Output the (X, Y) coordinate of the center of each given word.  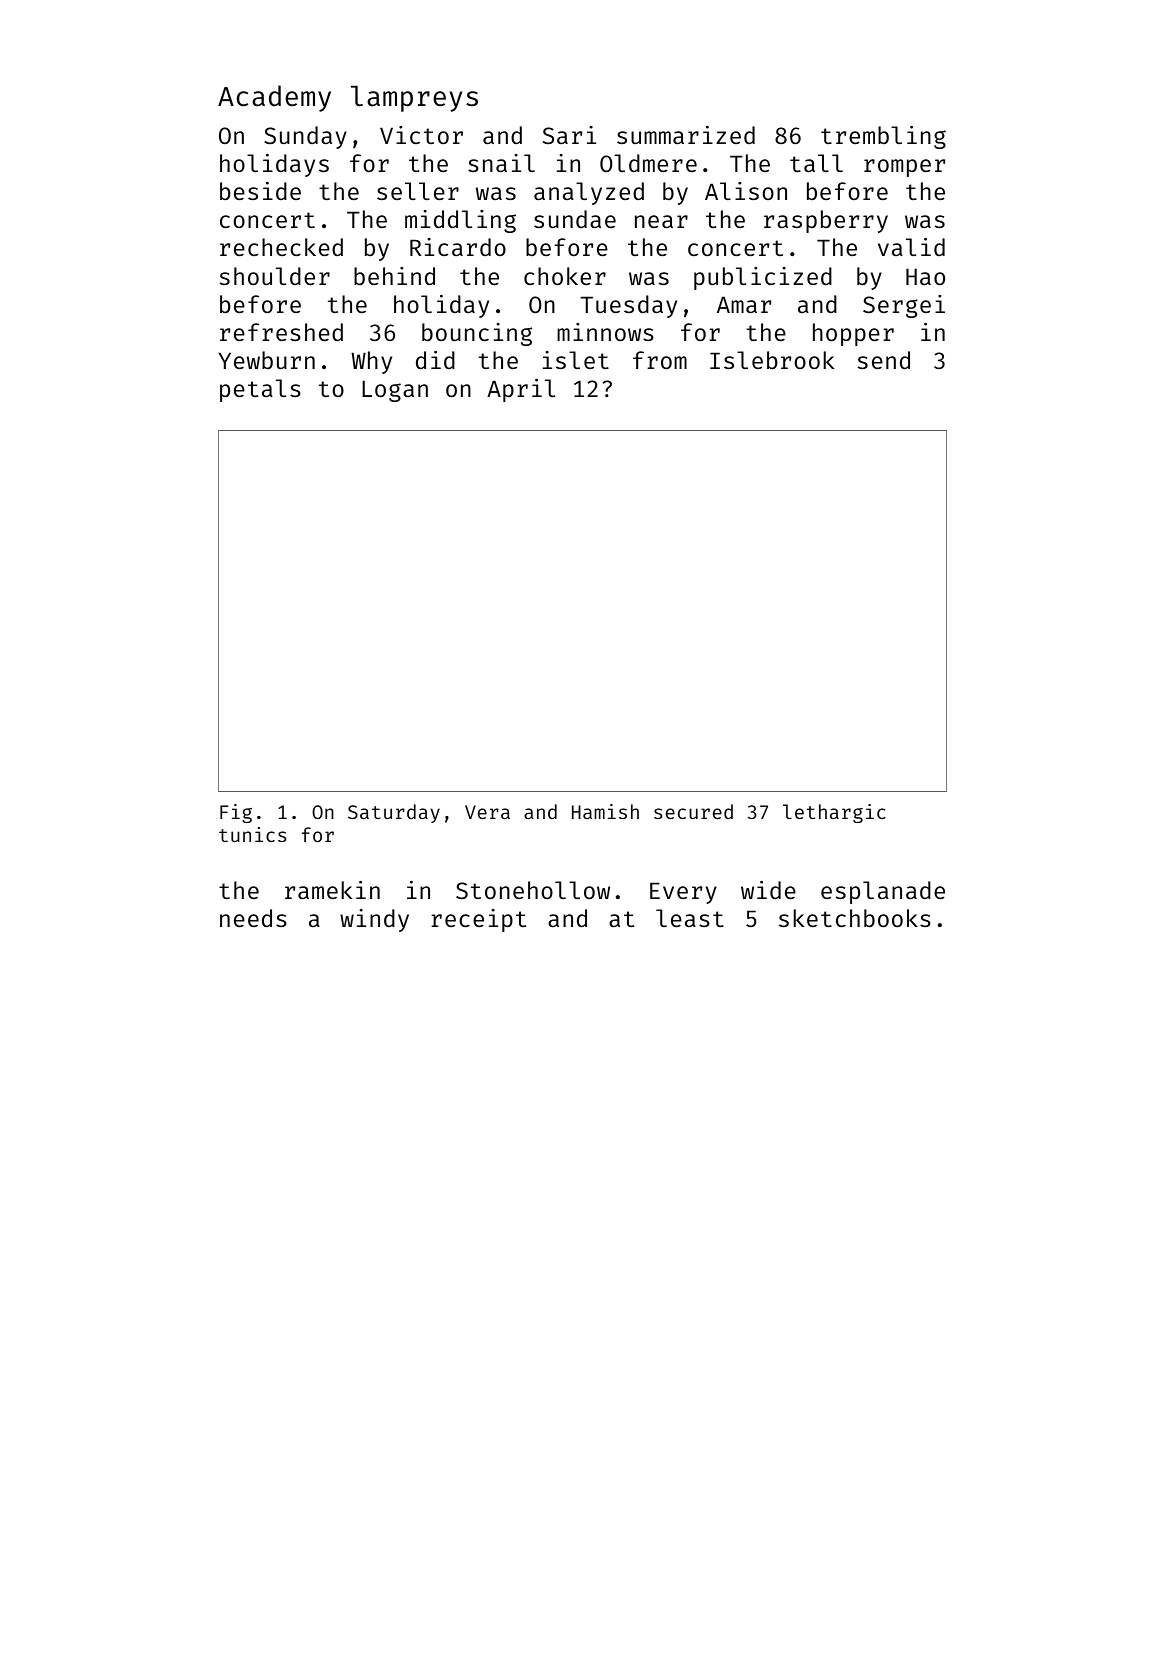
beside (260, 191)
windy (374, 920)
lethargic (834, 813)
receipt (478, 920)
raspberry (826, 221)
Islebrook (772, 360)
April (521, 390)
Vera (487, 812)
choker (565, 276)
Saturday (394, 813)
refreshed (281, 332)
